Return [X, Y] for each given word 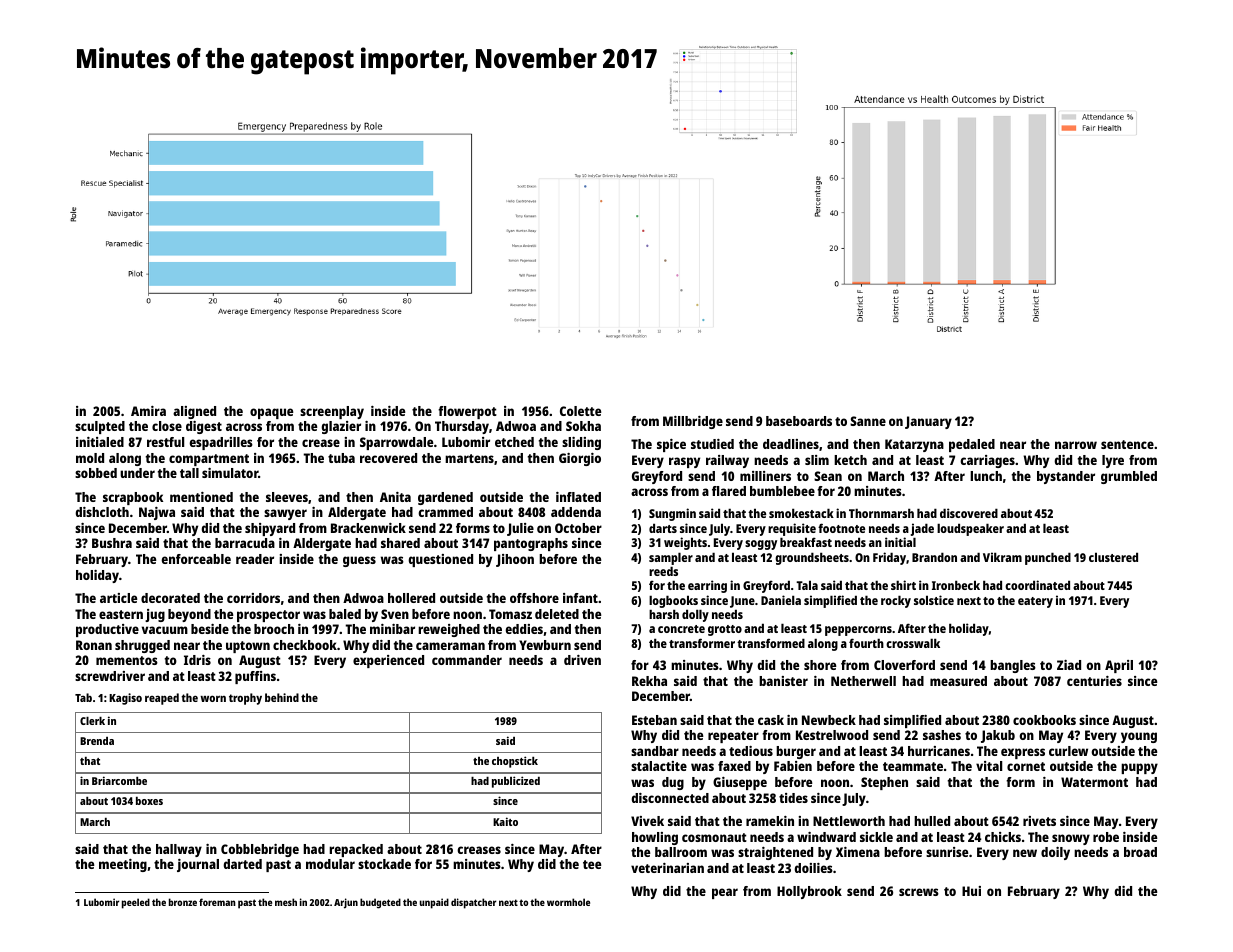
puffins [255, 677]
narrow [1076, 445]
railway [727, 461]
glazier [341, 427]
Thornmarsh [881, 513]
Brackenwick [368, 528]
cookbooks [1044, 720]
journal [198, 865]
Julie [520, 529]
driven [582, 660]
